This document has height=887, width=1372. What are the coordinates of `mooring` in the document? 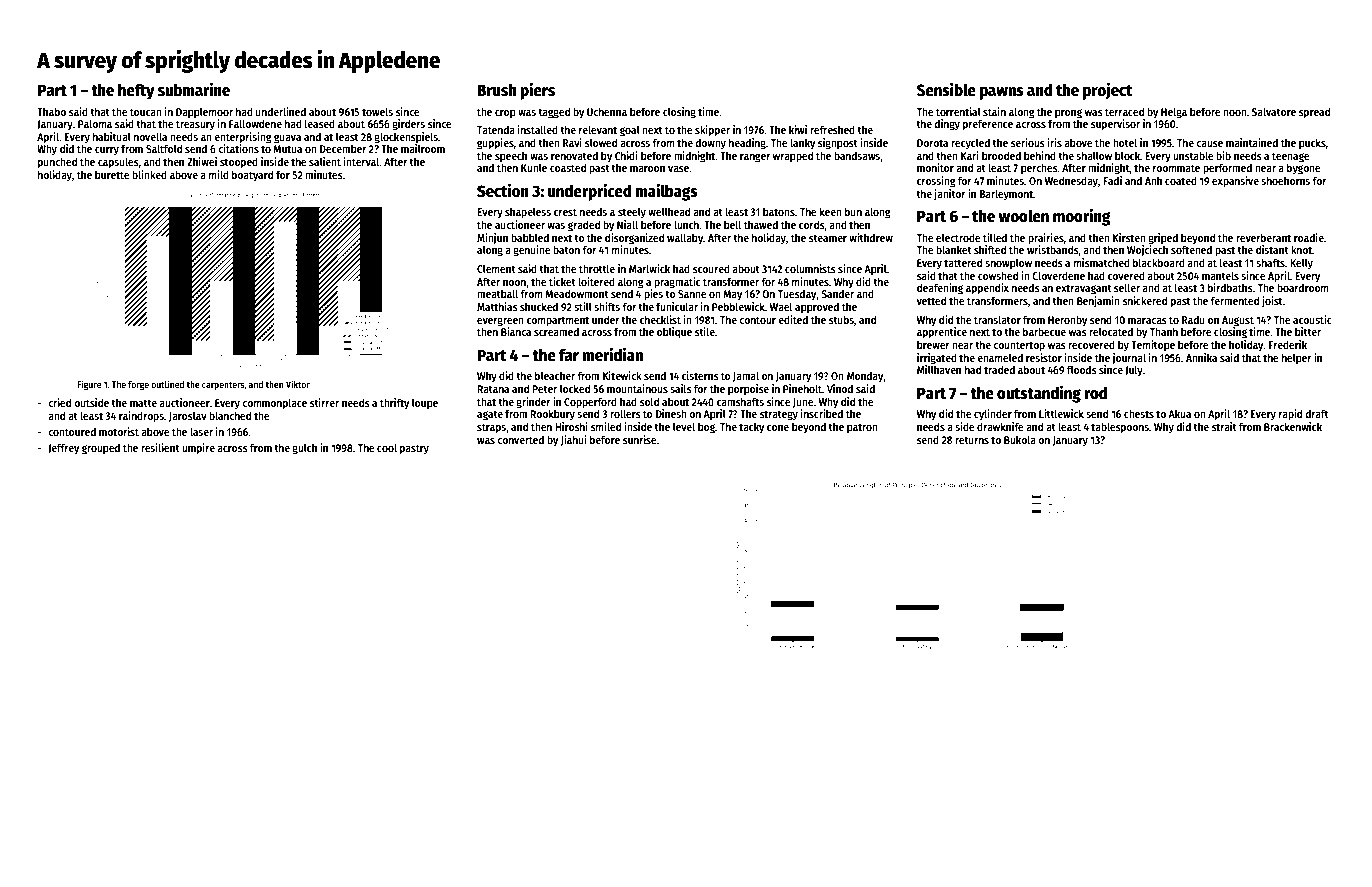 It's located at (1082, 217).
